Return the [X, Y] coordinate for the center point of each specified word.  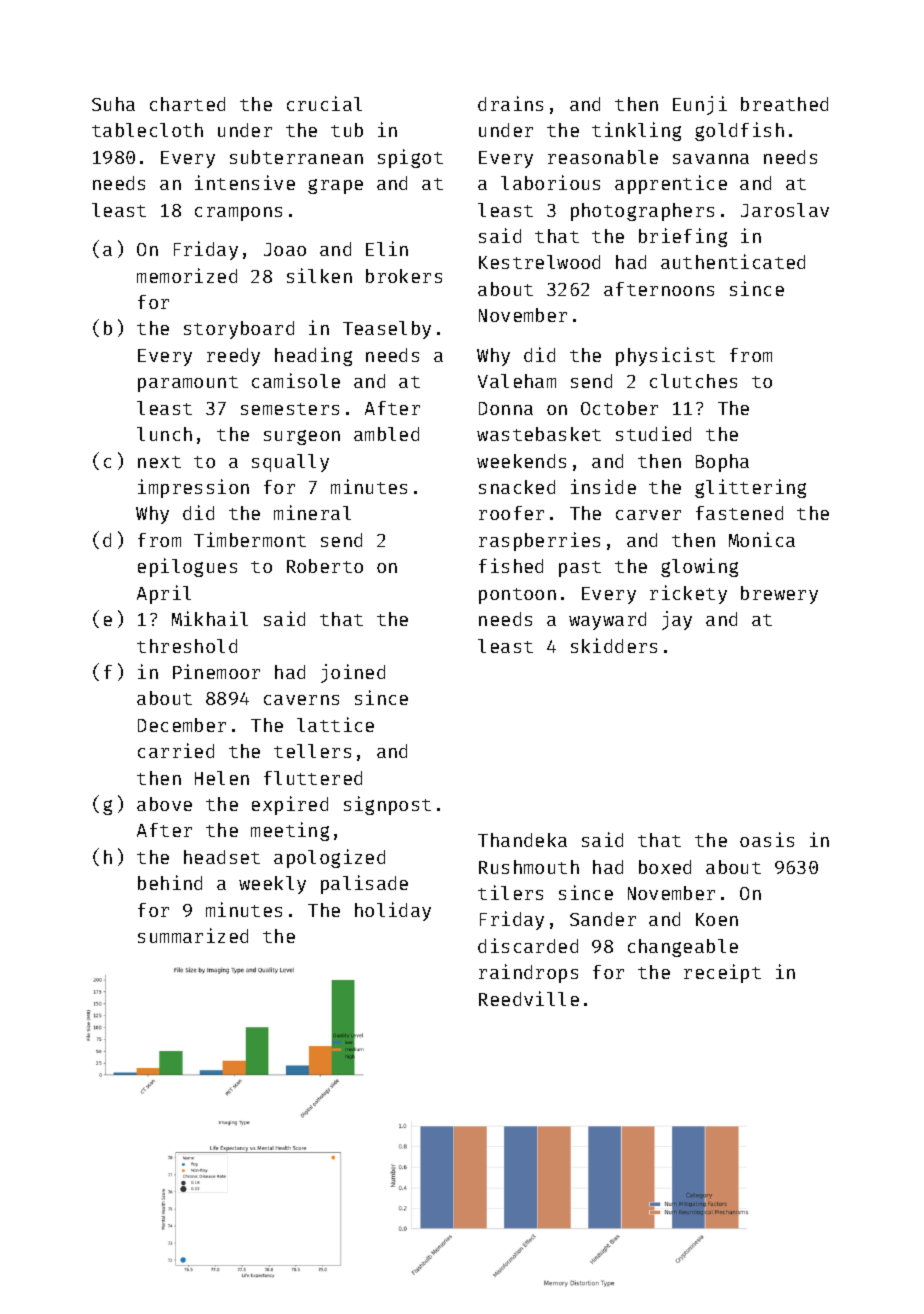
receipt [722, 973]
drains [510, 103]
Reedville [529, 998]
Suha [113, 104]
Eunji [700, 105]
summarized [193, 935]
